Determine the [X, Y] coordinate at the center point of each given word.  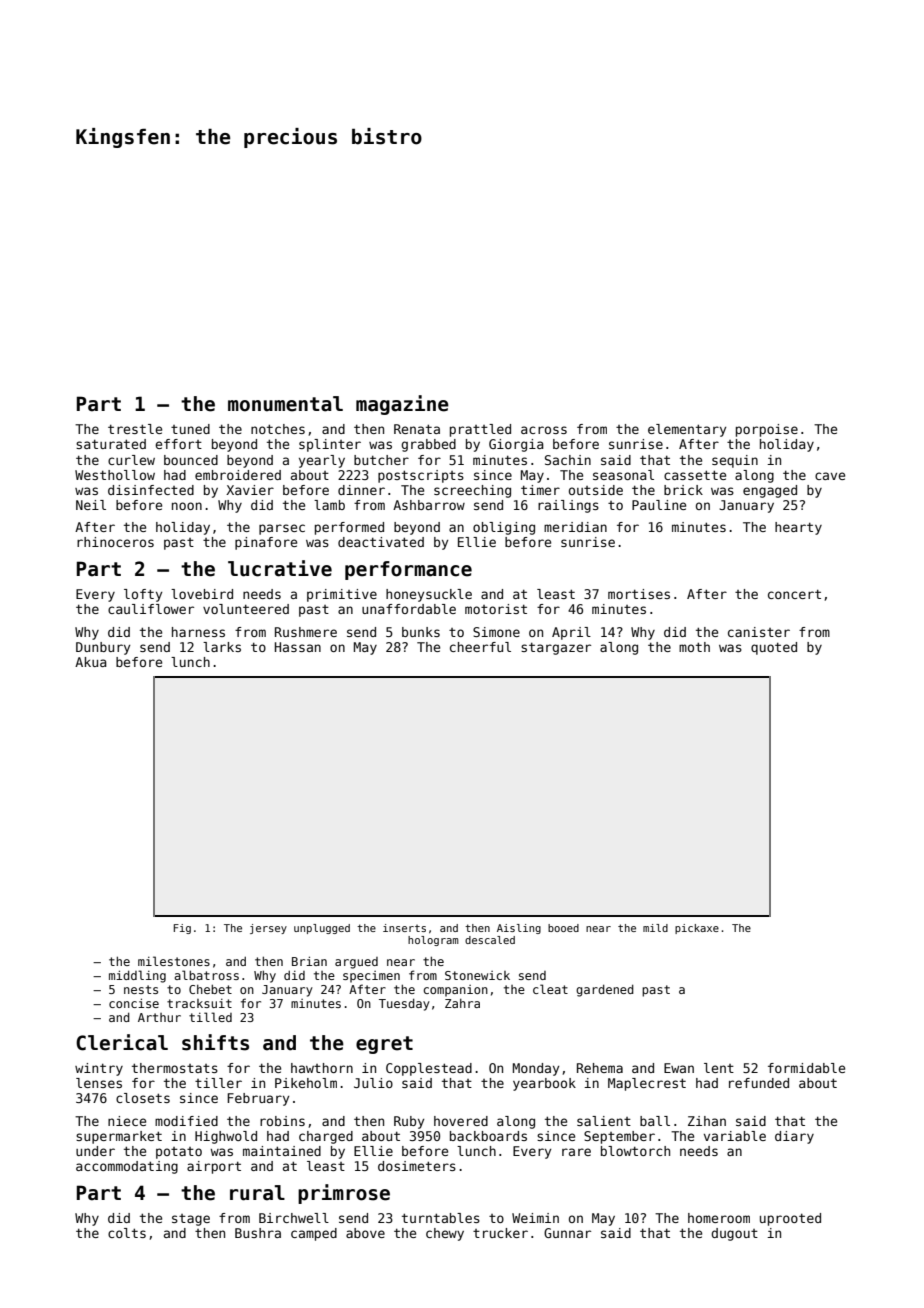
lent [719, 1068]
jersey [268, 929]
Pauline [659, 505]
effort [178, 444]
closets [143, 1098]
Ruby [409, 1122]
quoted [774, 648]
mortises [639, 594]
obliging [504, 528]
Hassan [298, 647]
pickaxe [697, 929]
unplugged [322, 929]
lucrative [280, 568]
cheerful [480, 647]
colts [127, 1233]
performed [349, 528]
